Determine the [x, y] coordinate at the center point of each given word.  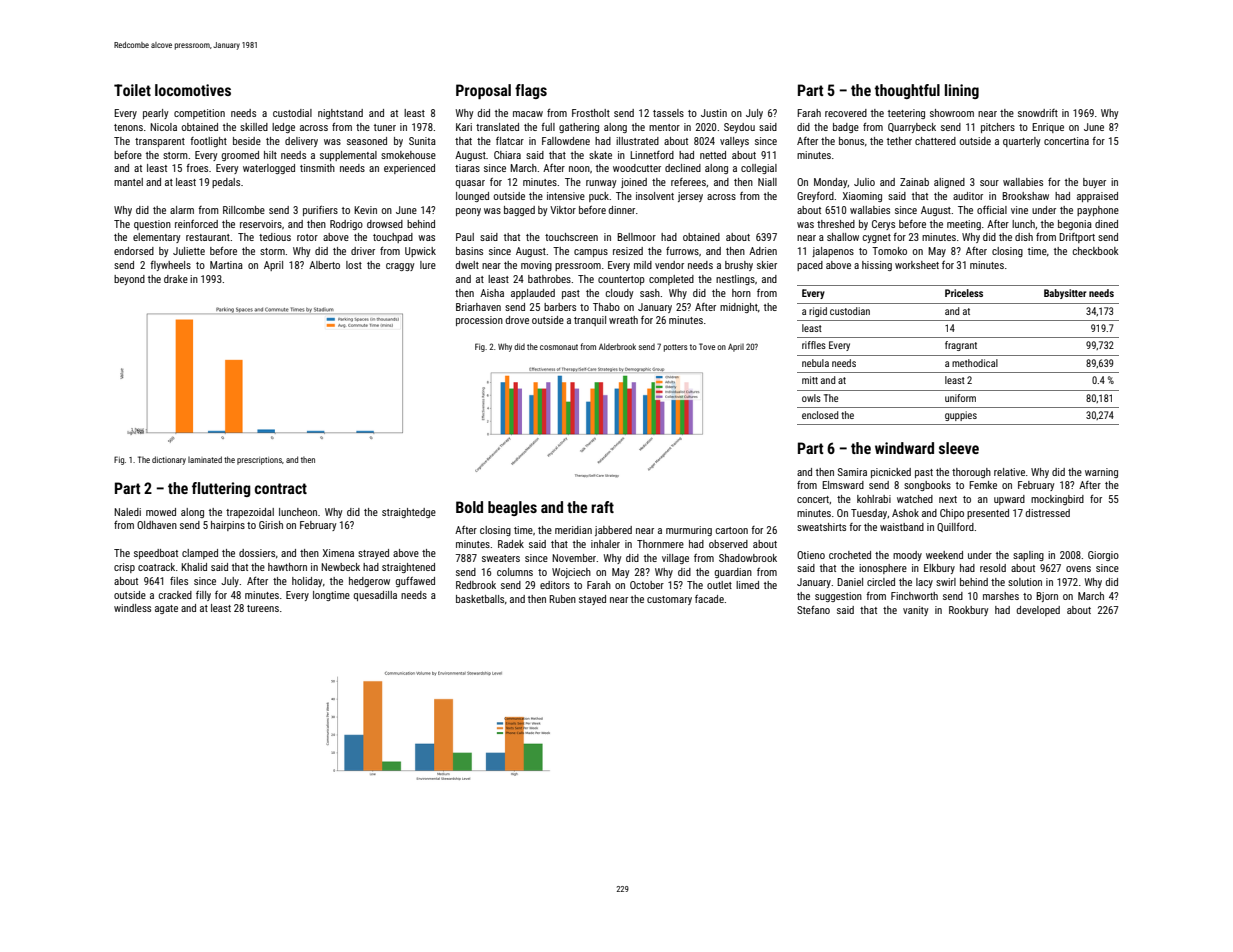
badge [846, 128]
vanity [915, 611]
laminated [205, 459]
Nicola [163, 127]
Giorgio [1103, 556]
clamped [200, 554]
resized [628, 251]
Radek [511, 544]
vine [1019, 210]
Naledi [127, 512]
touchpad [393, 238]
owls [811, 398]
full [548, 127]
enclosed [820, 415]
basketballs [480, 599]
